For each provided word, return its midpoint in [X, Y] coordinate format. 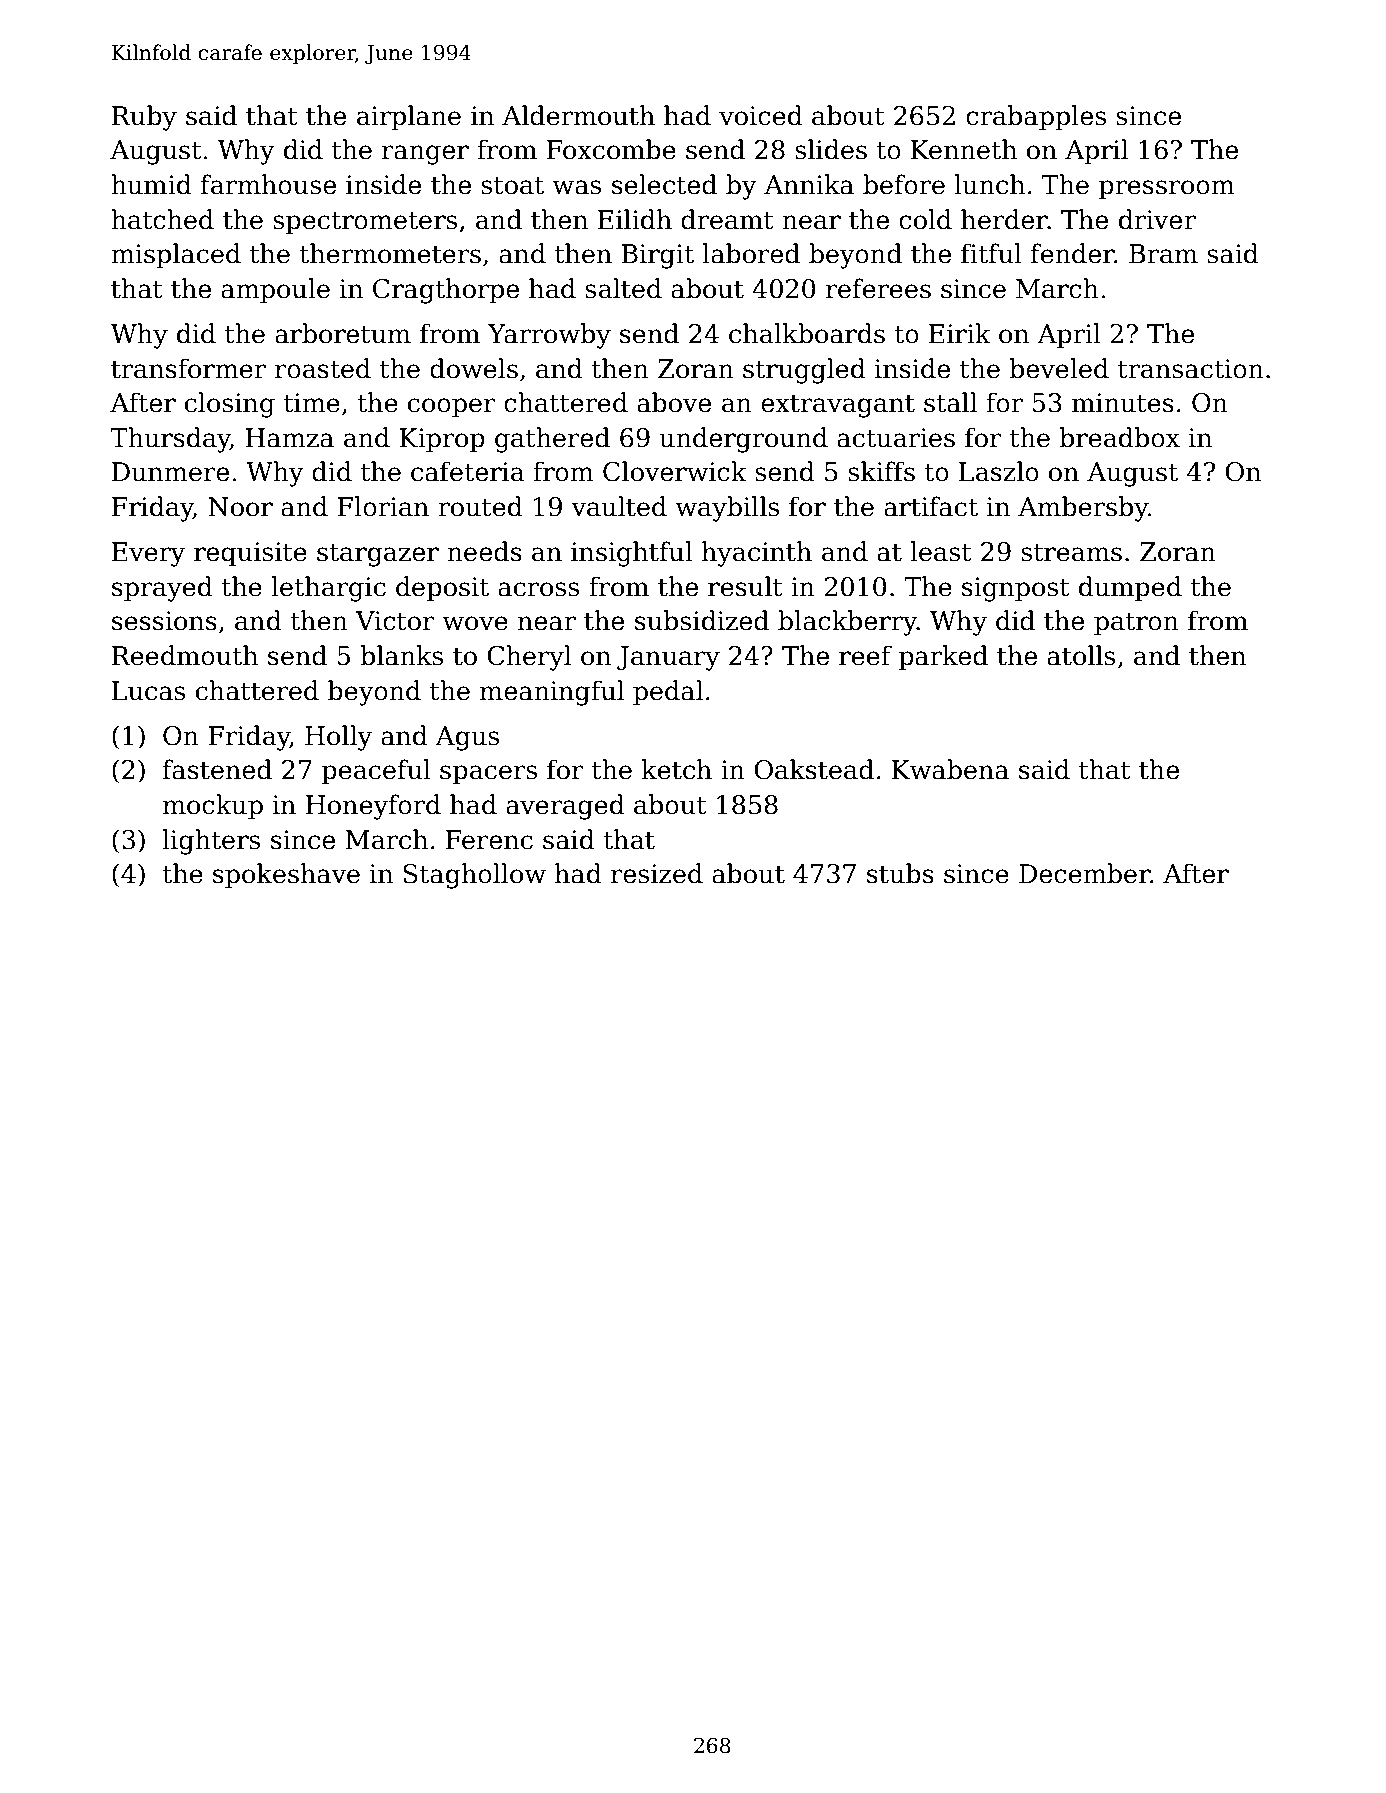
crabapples [1036, 117]
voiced [761, 115]
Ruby [144, 118]
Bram [1163, 254]
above [674, 402]
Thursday [170, 440]
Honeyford [373, 807]
